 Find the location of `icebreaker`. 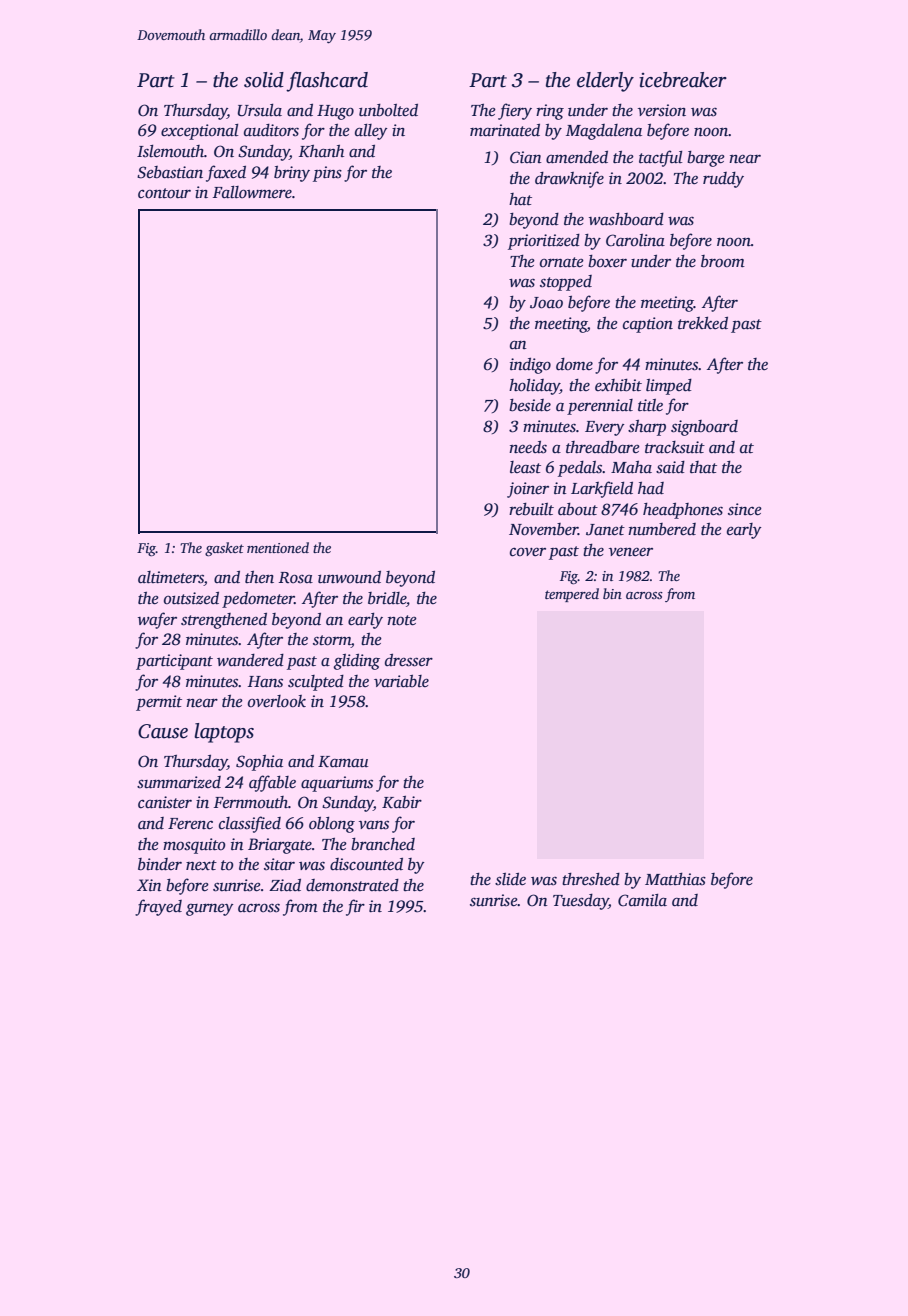

icebreaker is located at coordinates (683, 80).
